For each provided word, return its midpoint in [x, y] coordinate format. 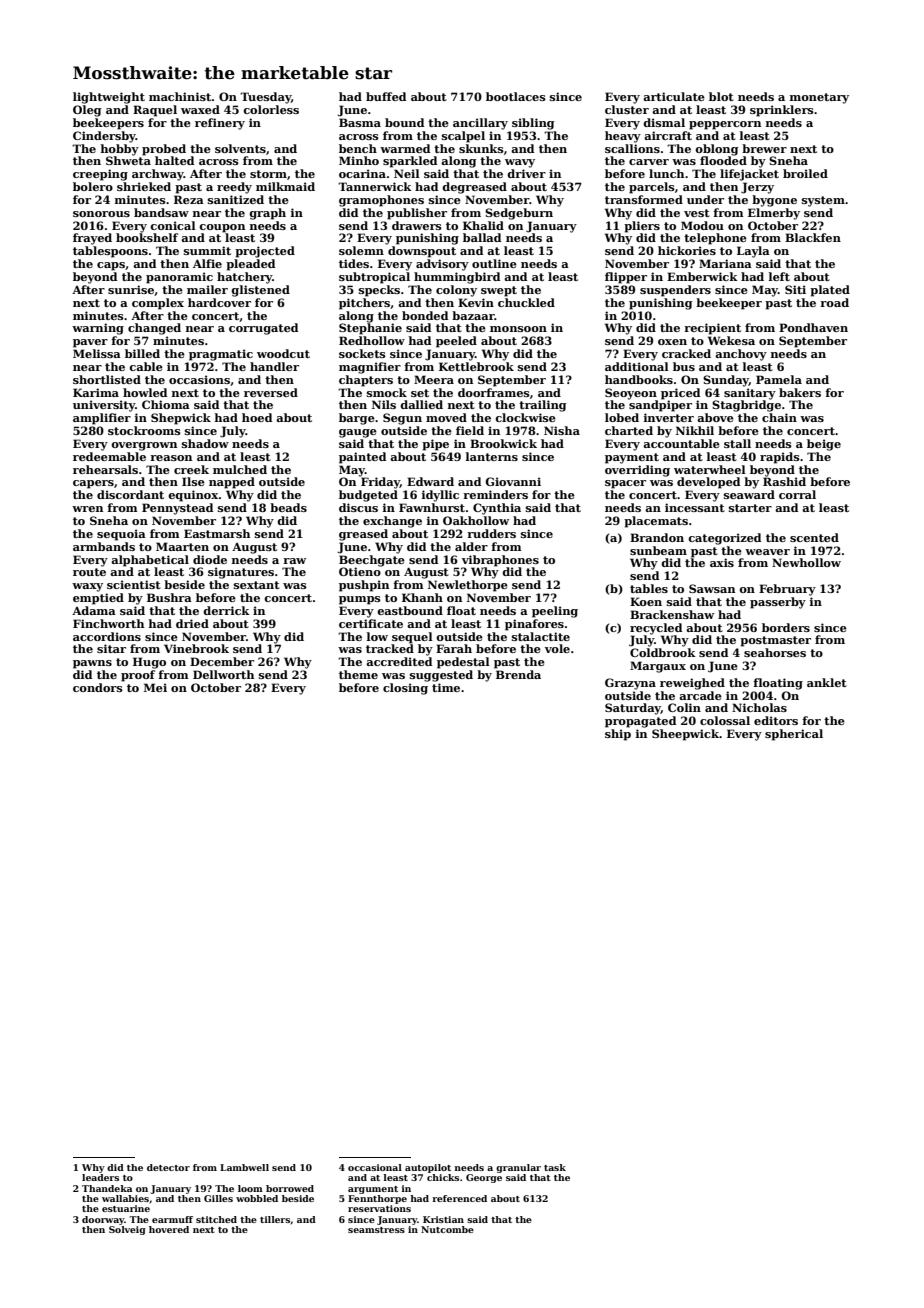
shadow [205, 443]
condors [98, 687]
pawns [92, 664]
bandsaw [161, 212]
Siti [795, 289]
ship [618, 735]
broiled [805, 173]
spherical [794, 735]
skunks [481, 148]
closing [405, 689]
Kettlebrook [476, 366]
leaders [100, 1177]
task [555, 1167]
